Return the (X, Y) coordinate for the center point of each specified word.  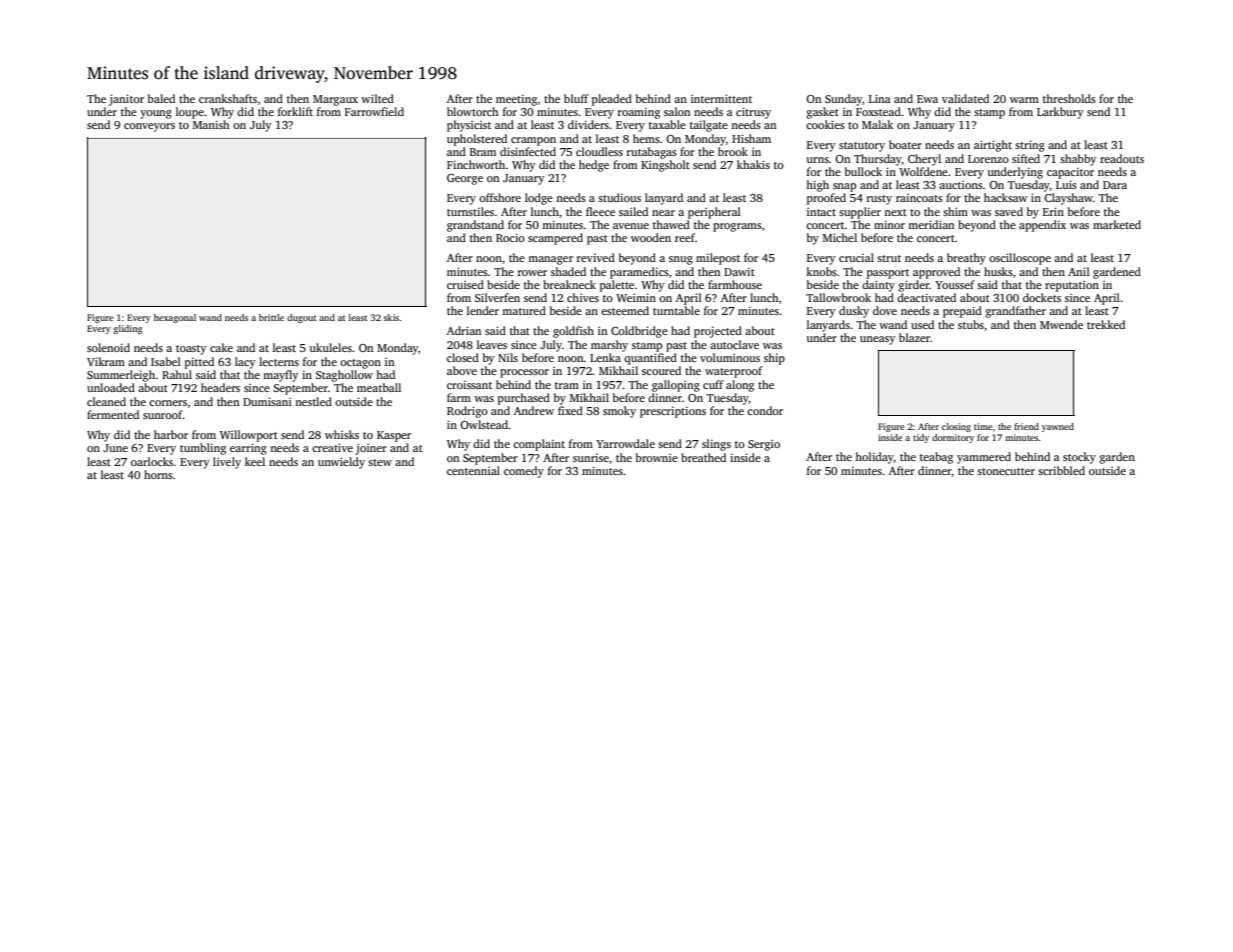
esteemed (625, 310)
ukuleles (331, 347)
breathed (703, 457)
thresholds (1069, 98)
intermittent (721, 98)
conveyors (149, 127)
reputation (1072, 286)
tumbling (203, 449)
